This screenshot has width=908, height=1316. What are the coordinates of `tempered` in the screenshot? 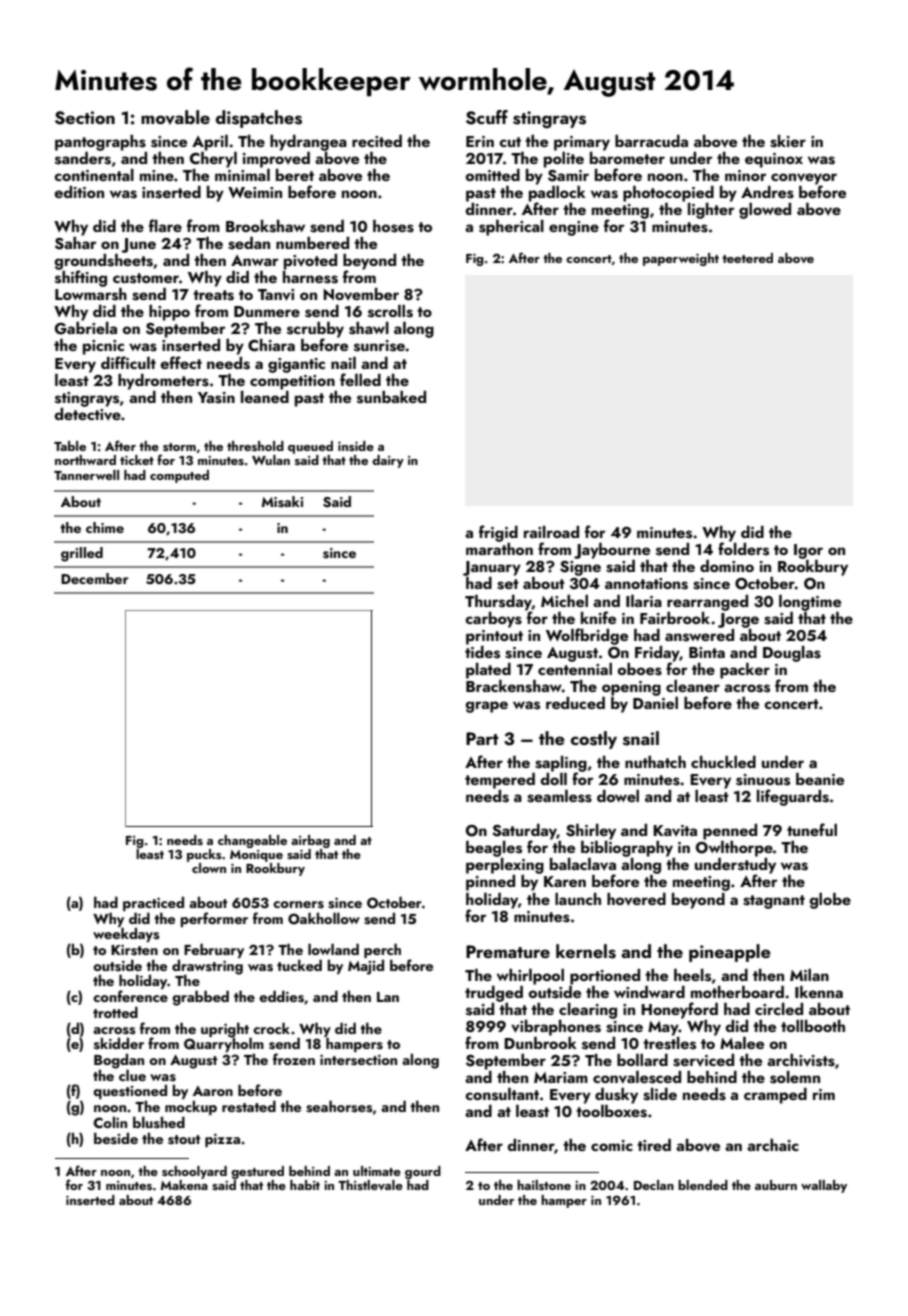 It's located at (500, 781).
